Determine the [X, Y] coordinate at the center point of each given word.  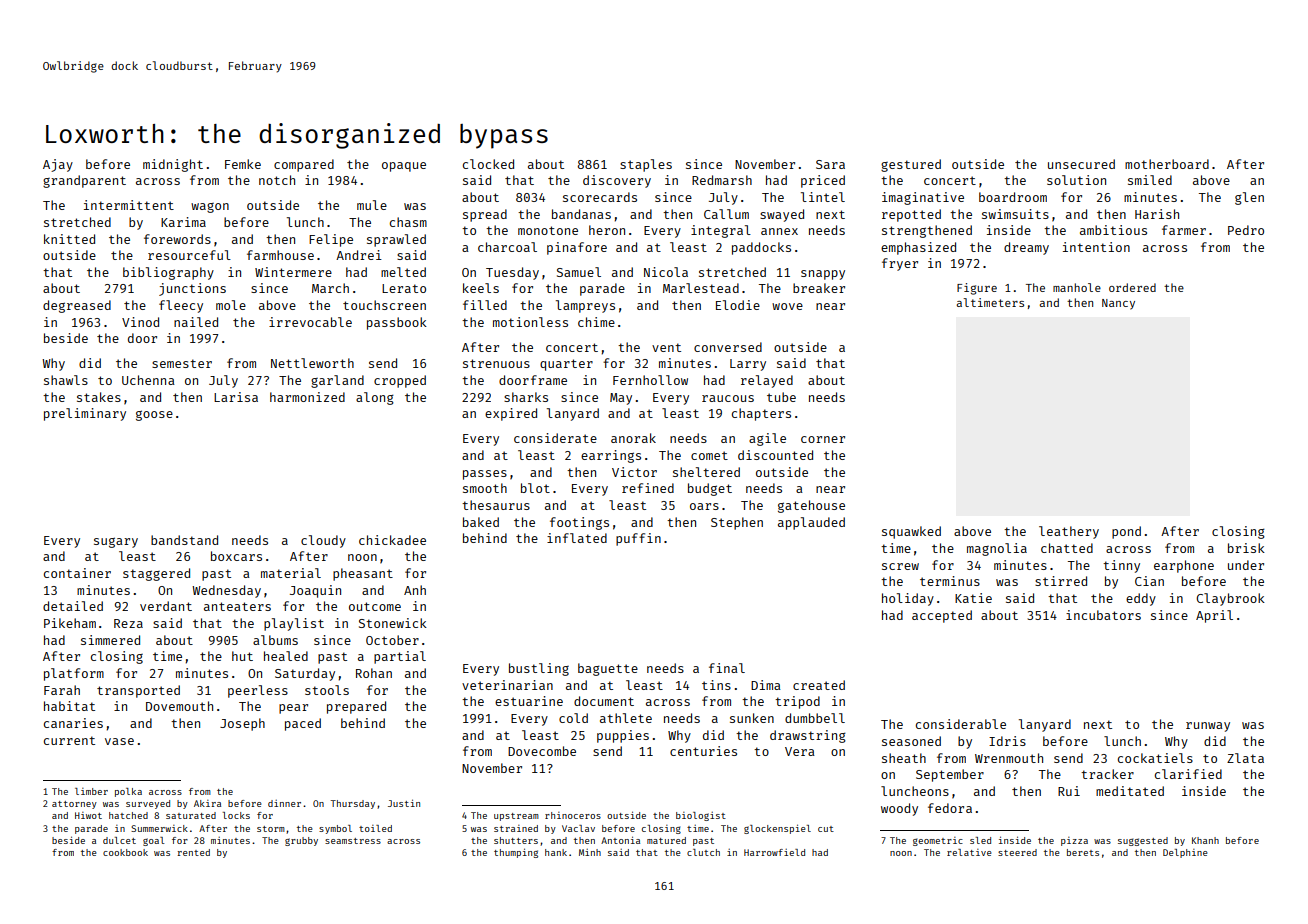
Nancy [1118, 304]
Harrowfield [774, 852]
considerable [961, 724]
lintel [823, 197]
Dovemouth [179, 706]
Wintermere [293, 272]
